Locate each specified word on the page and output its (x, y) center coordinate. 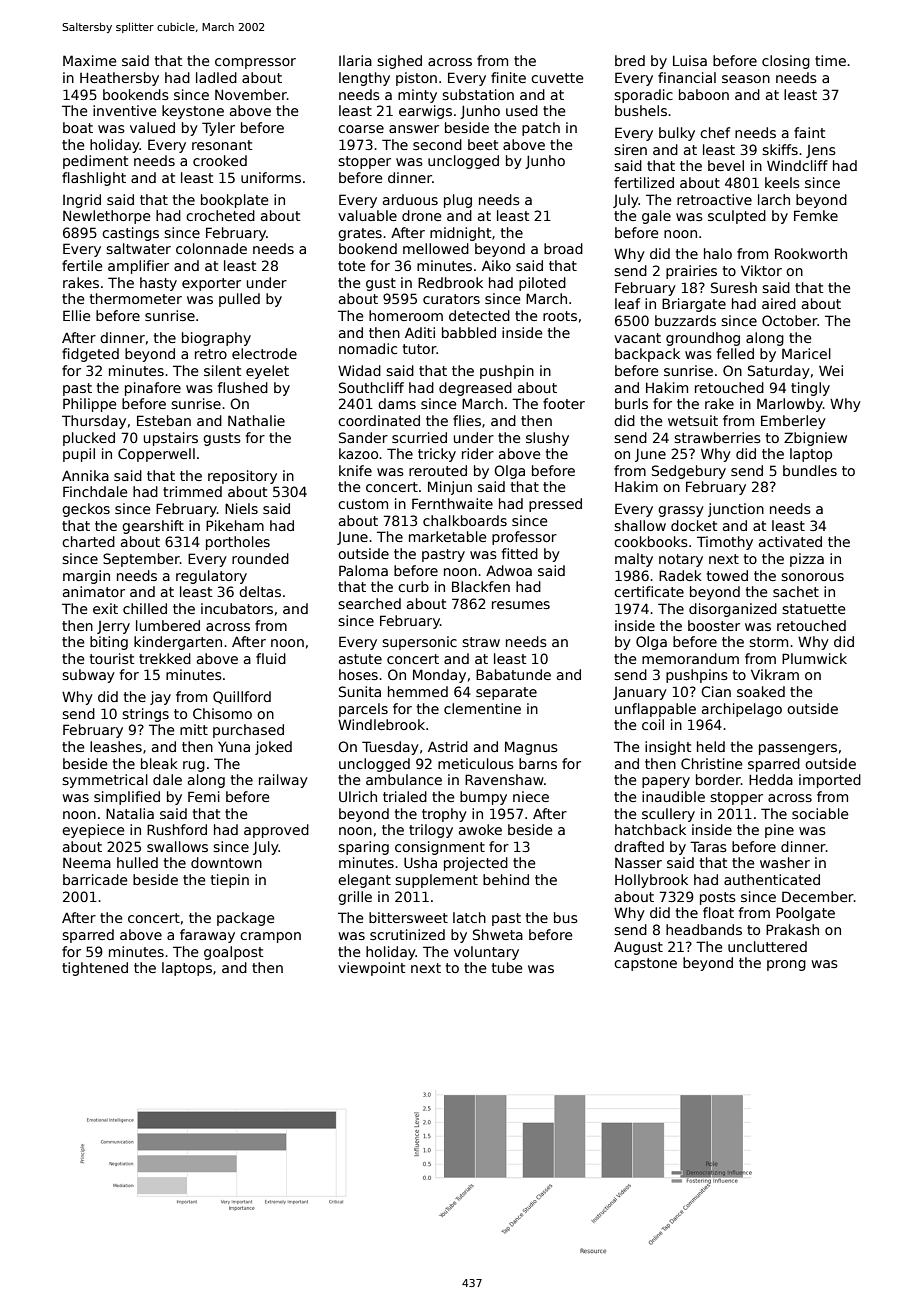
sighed (399, 62)
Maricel (806, 353)
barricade (95, 879)
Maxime (89, 60)
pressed (555, 505)
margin (86, 577)
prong (786, 965)
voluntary (486, 953)
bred (630, 60)
